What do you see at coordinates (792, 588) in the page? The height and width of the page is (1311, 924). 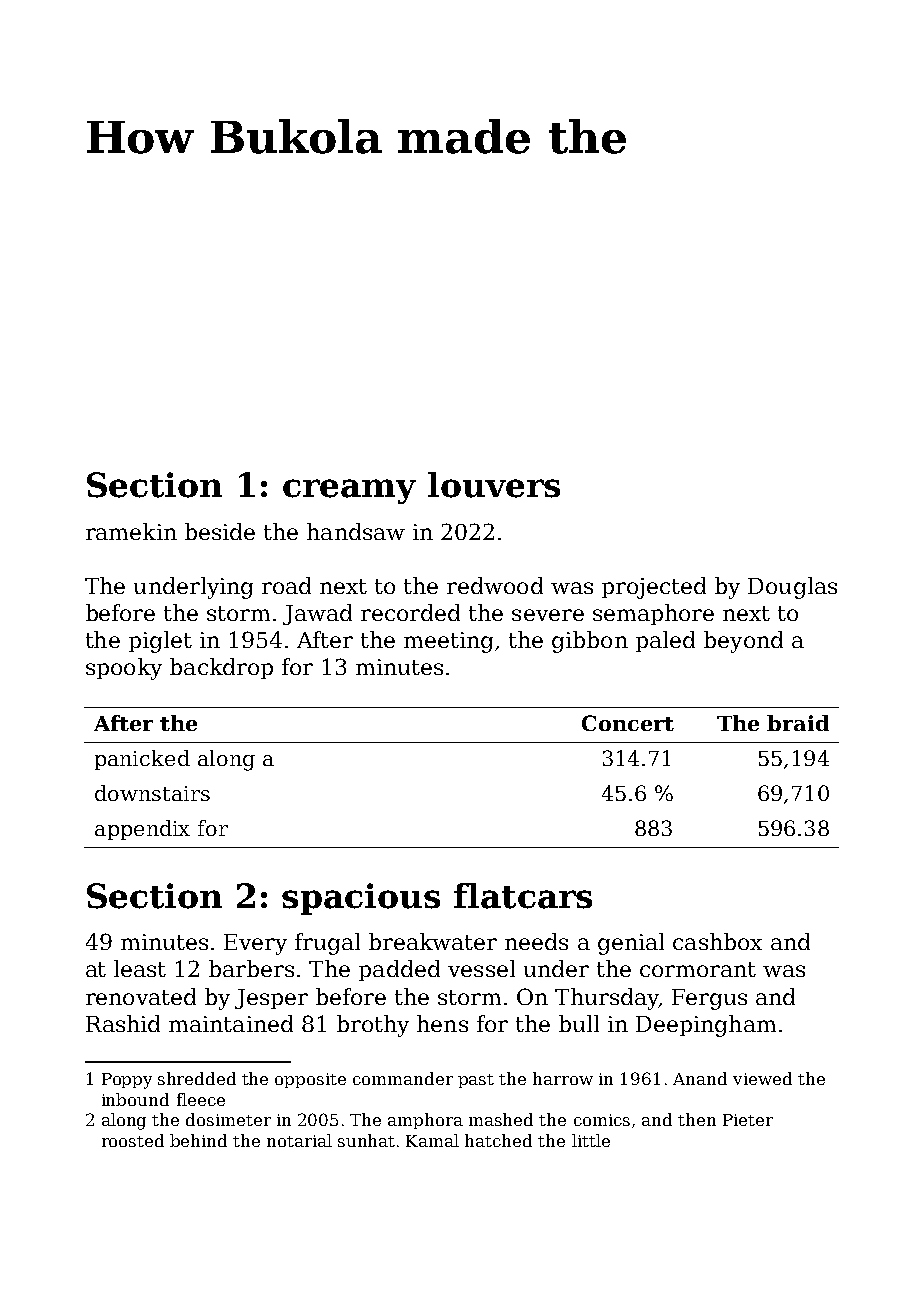 I see `Douglas` at bounding box center [792, 588].
